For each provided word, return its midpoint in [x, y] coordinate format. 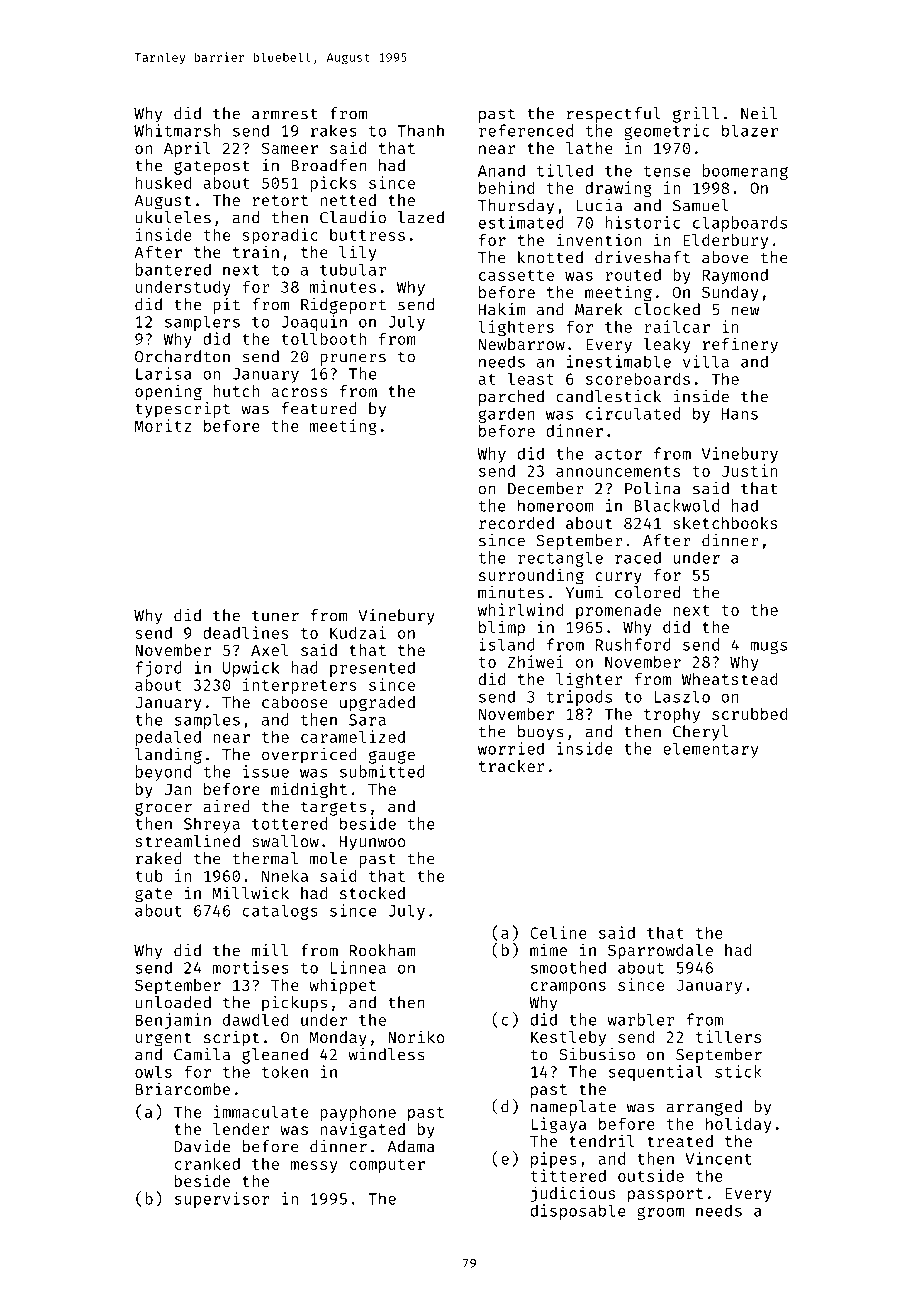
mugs [768, 647]
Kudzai [358, 632]
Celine [558, 932]
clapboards [740, 224]
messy [314, 1167]
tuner [275, 616]
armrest [285, 114]
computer [387, 1166]
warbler [640, 1019]
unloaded [173, 1002]
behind [507, 187]
